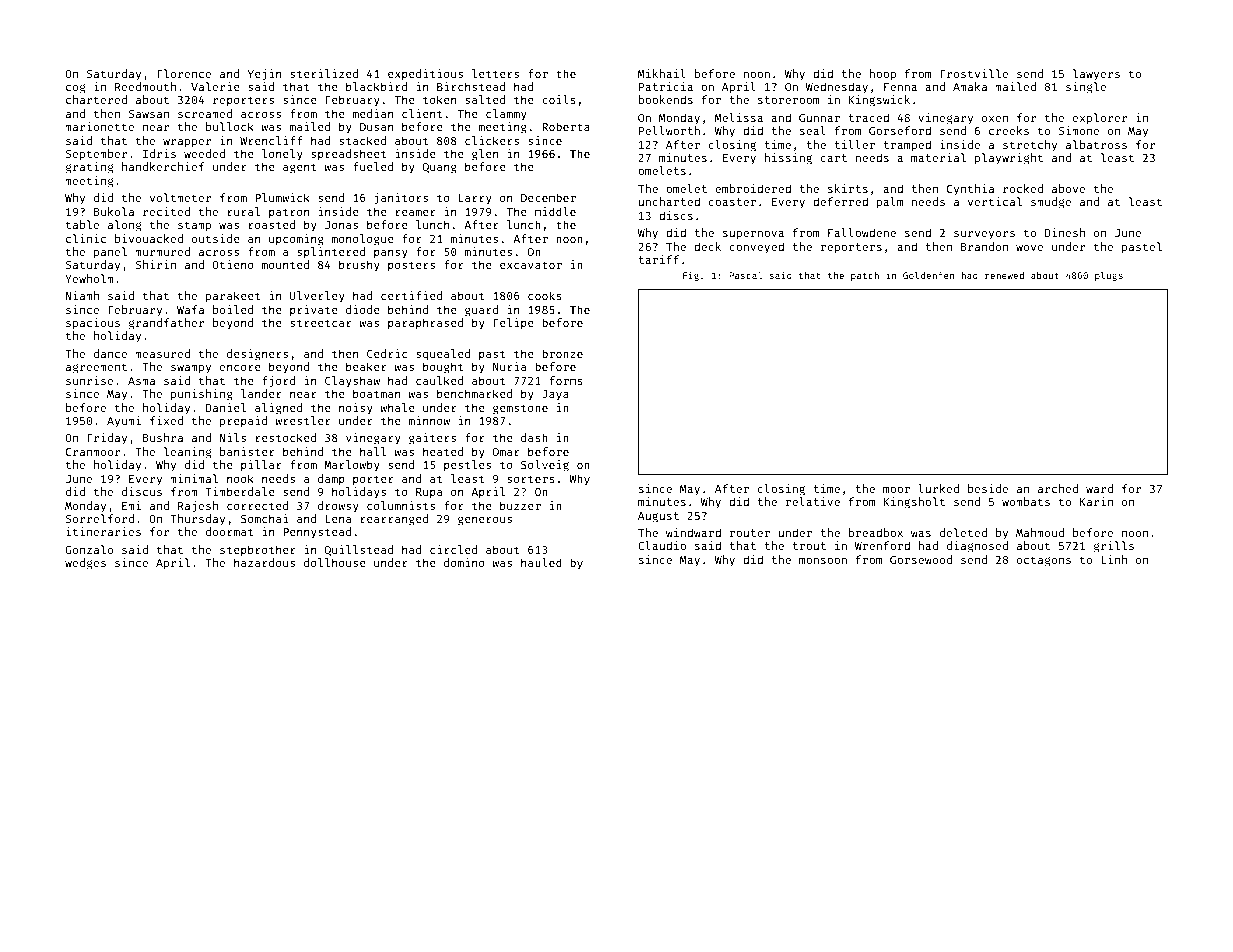 The height and width of the screenshot is (952, 1233). Describe the element at coordinates (107, 439) in the screenshot. I see `Friday` at that location.
